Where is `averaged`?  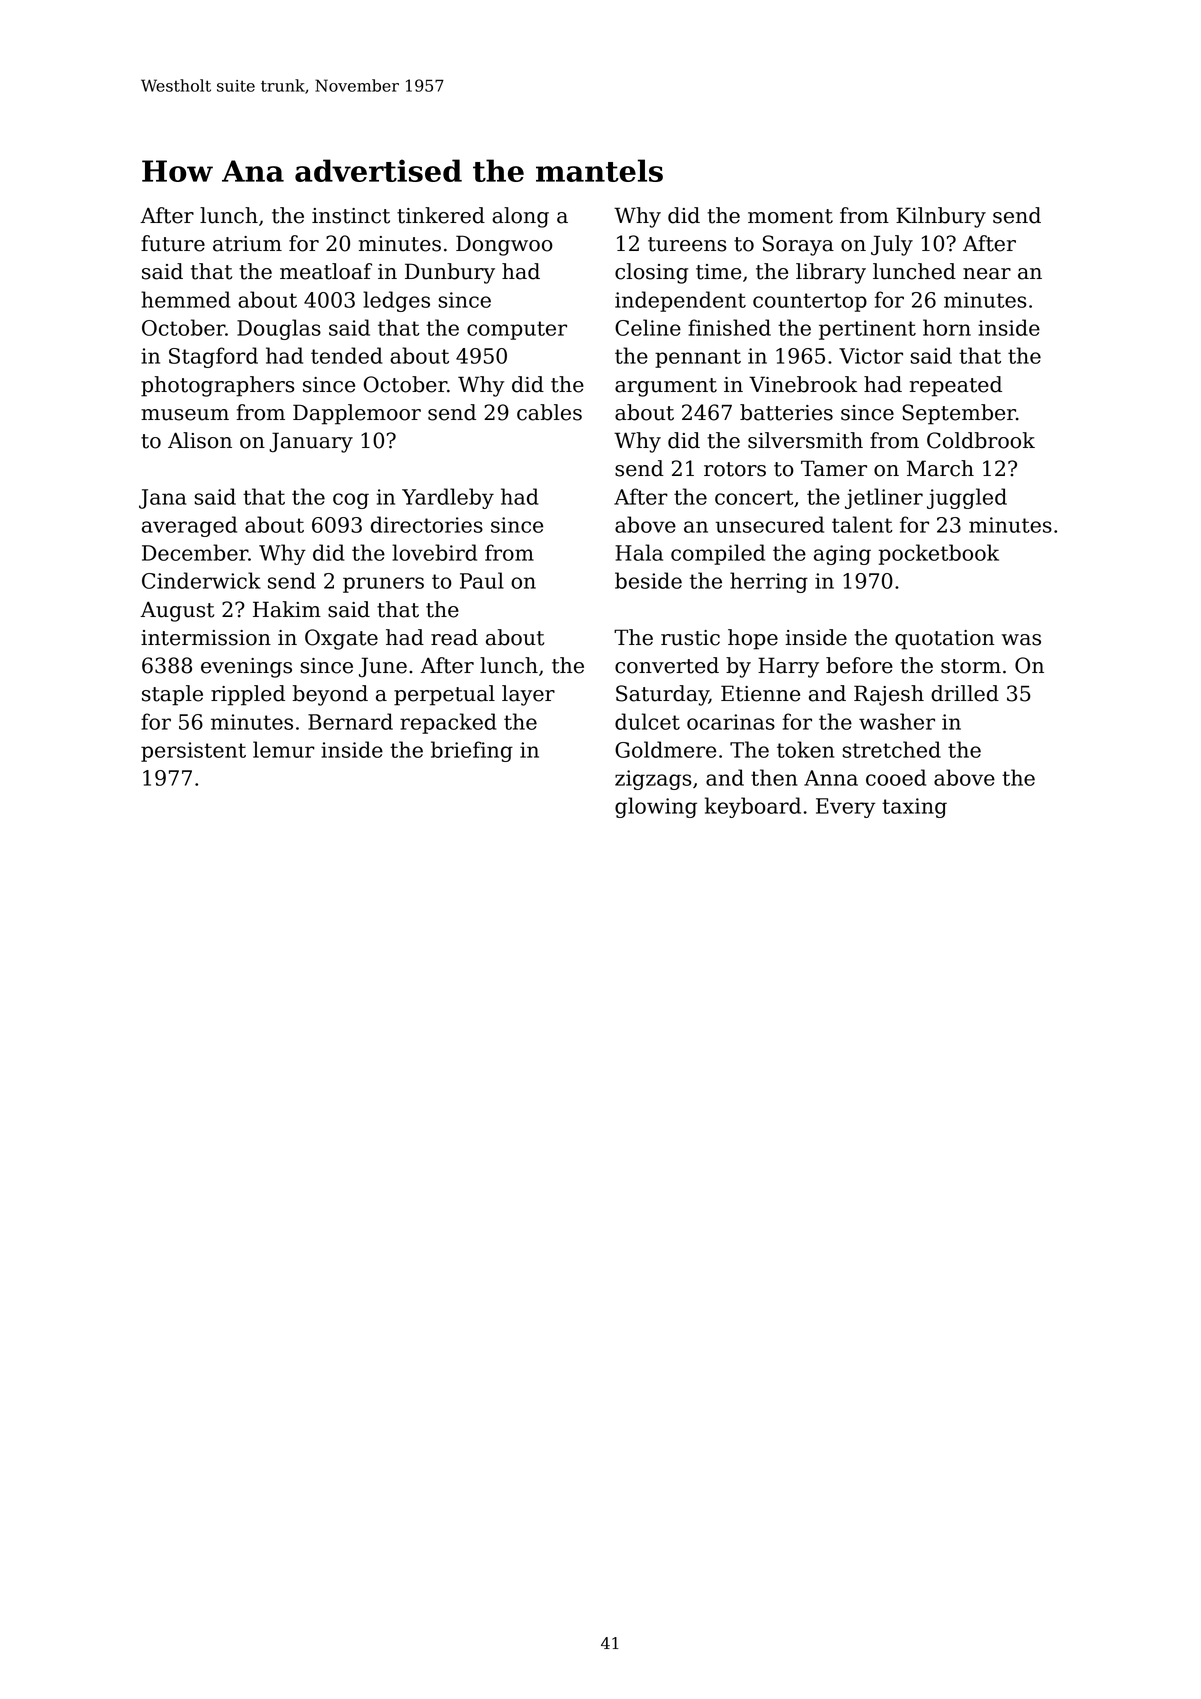
averaged is located at coordinates (189, 526).
